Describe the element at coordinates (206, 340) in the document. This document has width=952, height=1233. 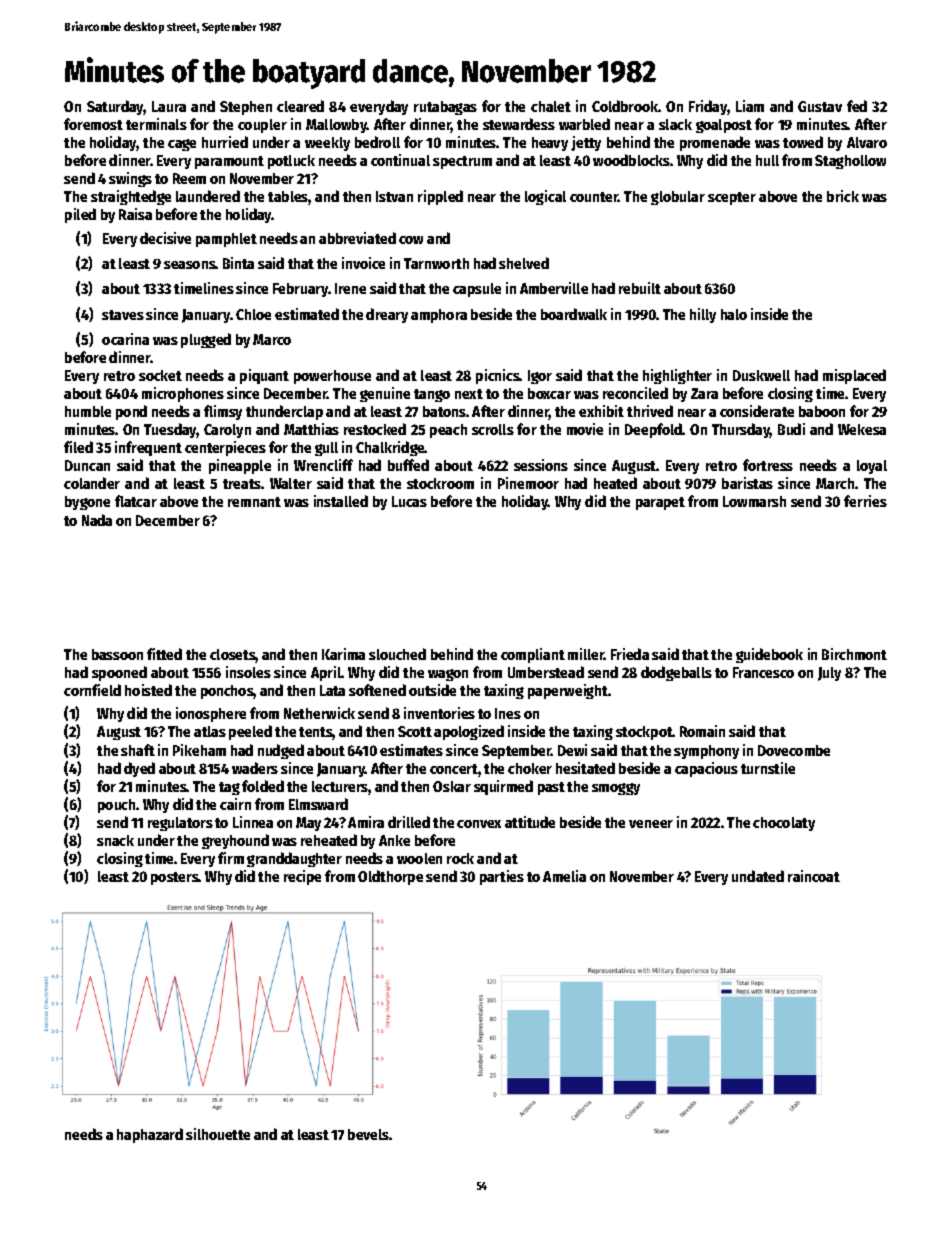
I see `plugged` at that location.
